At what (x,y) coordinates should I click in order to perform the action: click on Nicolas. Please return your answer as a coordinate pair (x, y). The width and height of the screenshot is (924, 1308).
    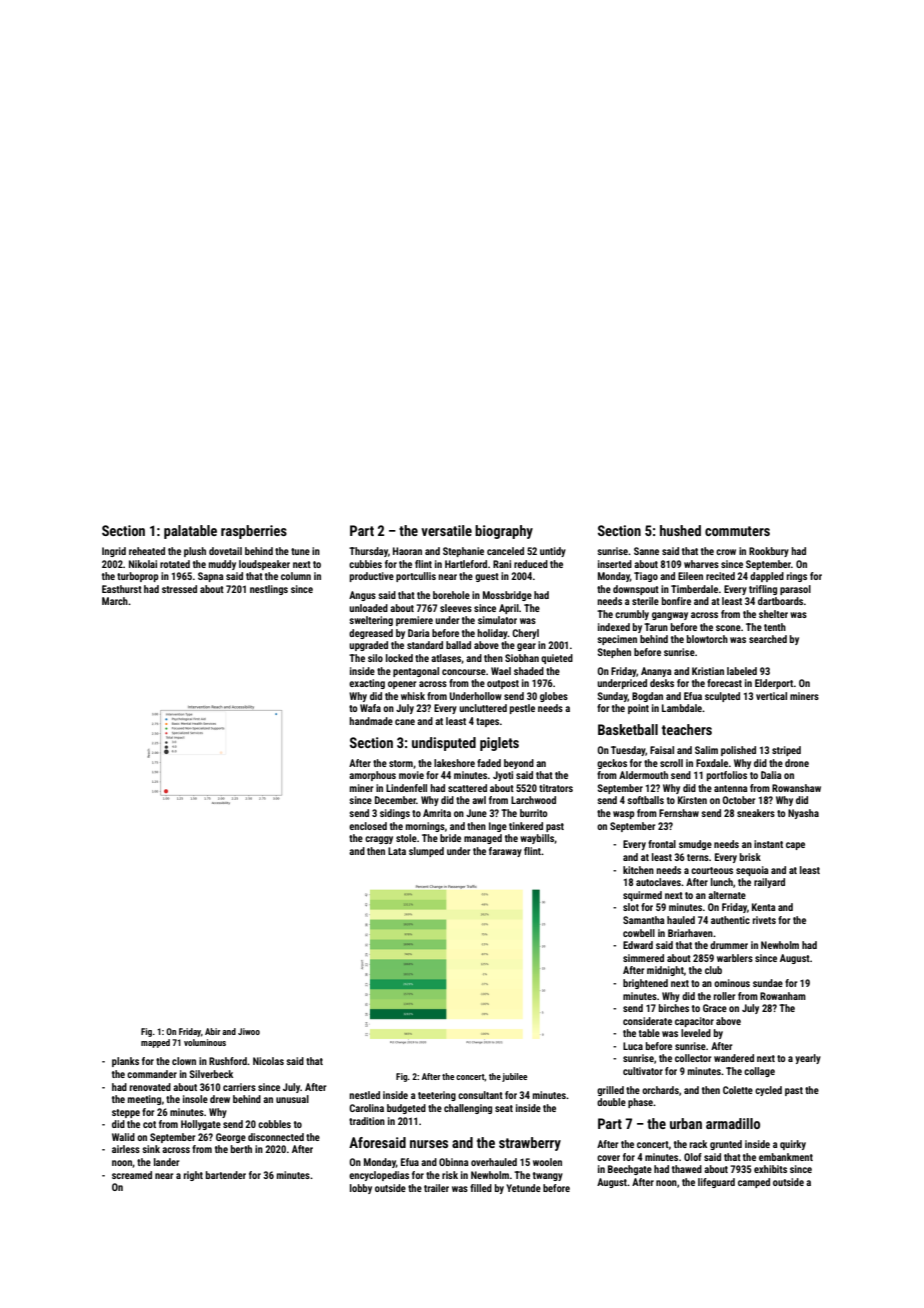
    Looking at the image, I should click on (268, 1061).
